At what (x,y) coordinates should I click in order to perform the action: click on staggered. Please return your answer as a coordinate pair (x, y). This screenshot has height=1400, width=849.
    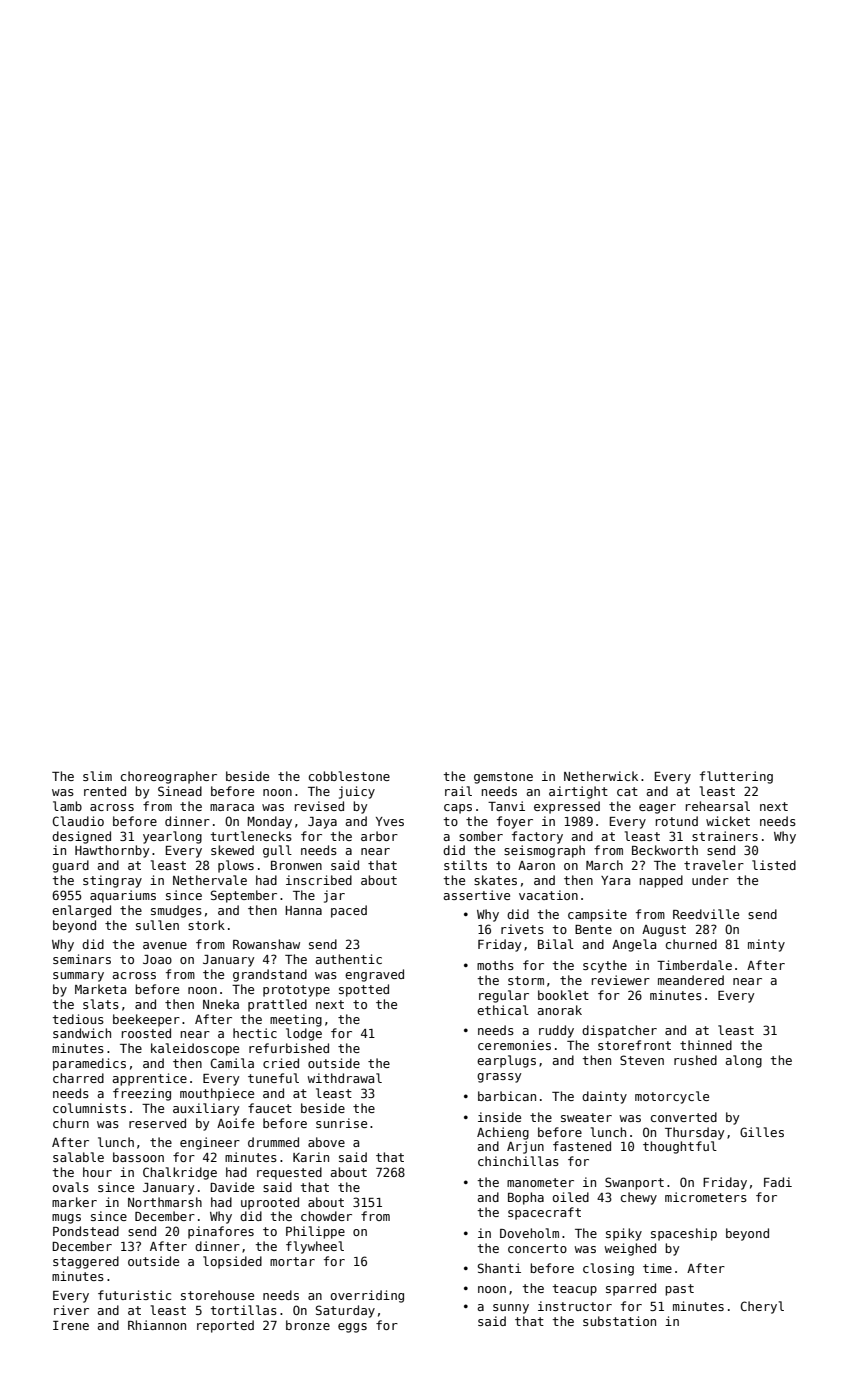
    Looking at the image, I should click on (86, 1262).
